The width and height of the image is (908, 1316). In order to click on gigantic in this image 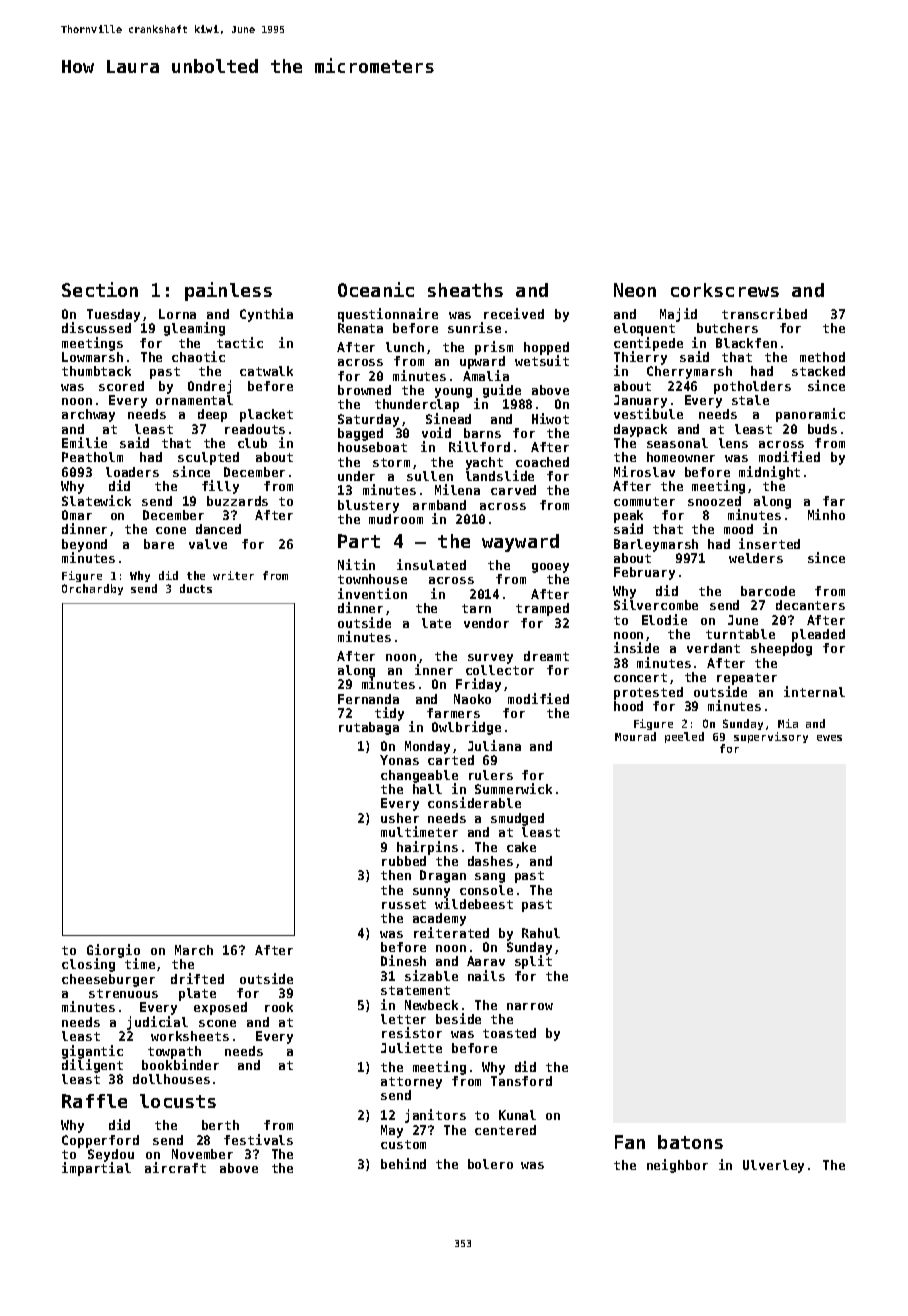, I will do `click(92, 1052)`.
